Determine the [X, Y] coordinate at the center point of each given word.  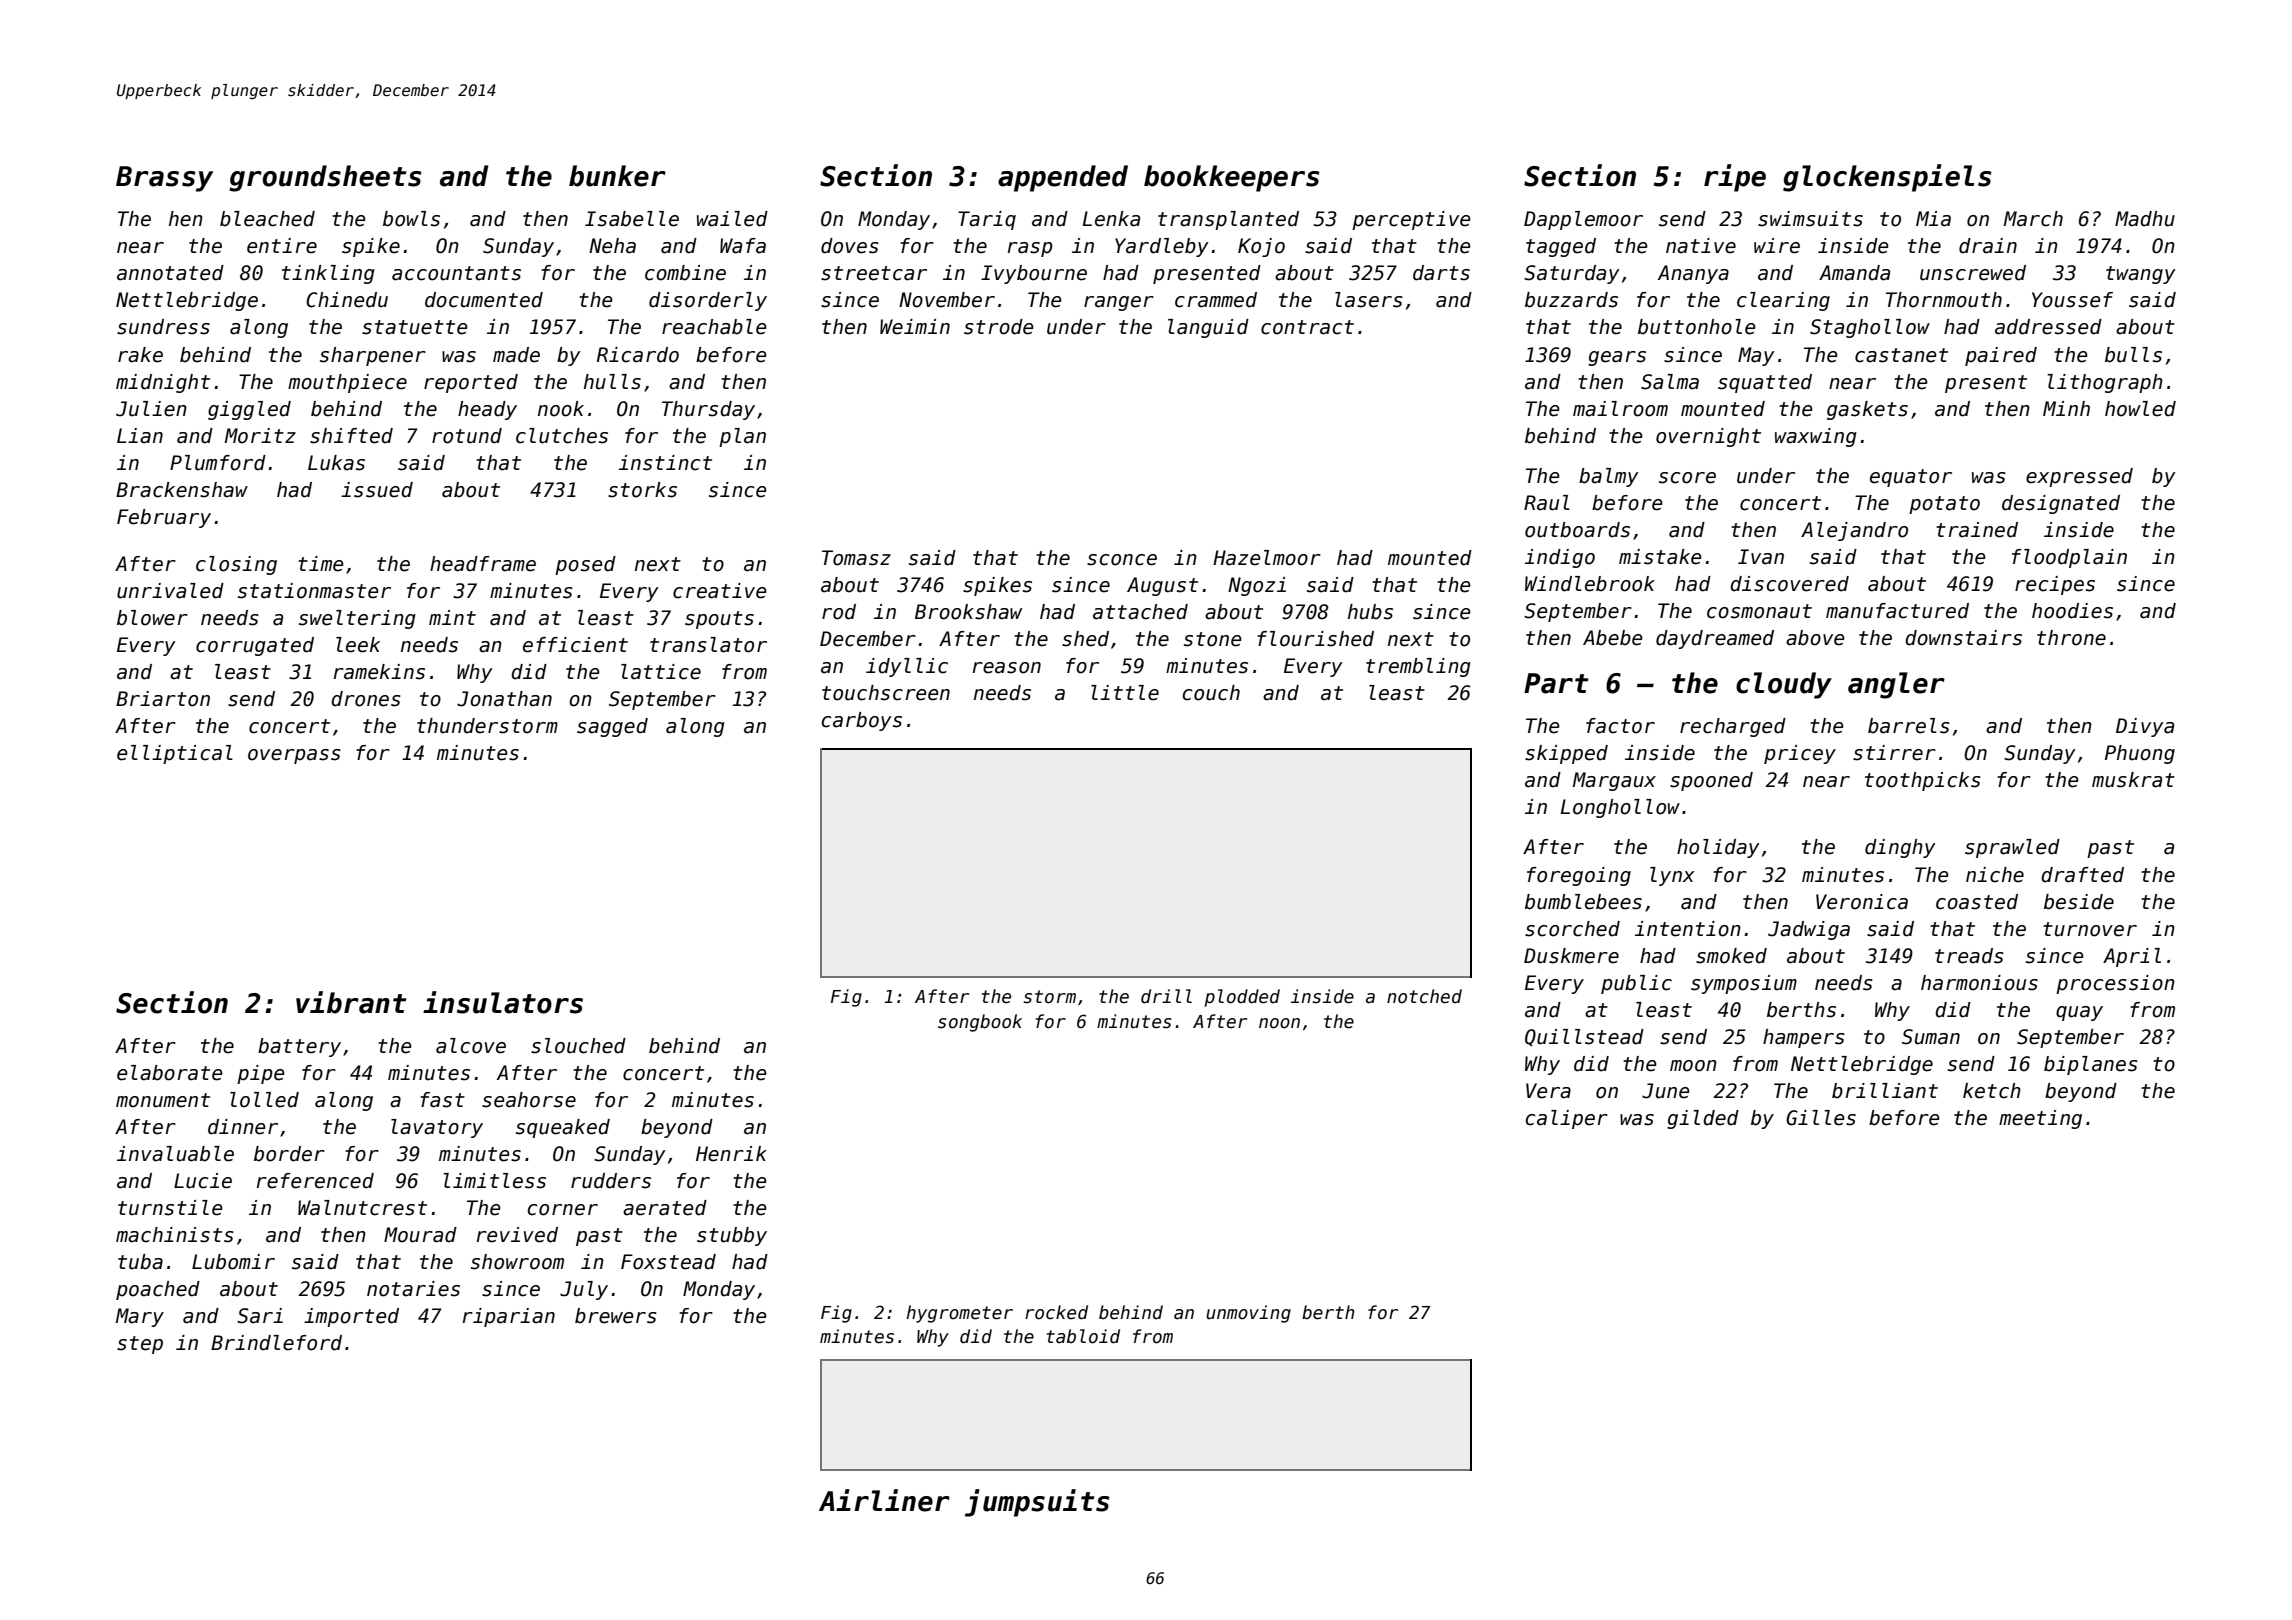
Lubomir [233, 1262]
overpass [294, 756]
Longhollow [1620, 808]
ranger [1119, 303]
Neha [612, 246]
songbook [980, 1023]
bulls [2133, 355]
